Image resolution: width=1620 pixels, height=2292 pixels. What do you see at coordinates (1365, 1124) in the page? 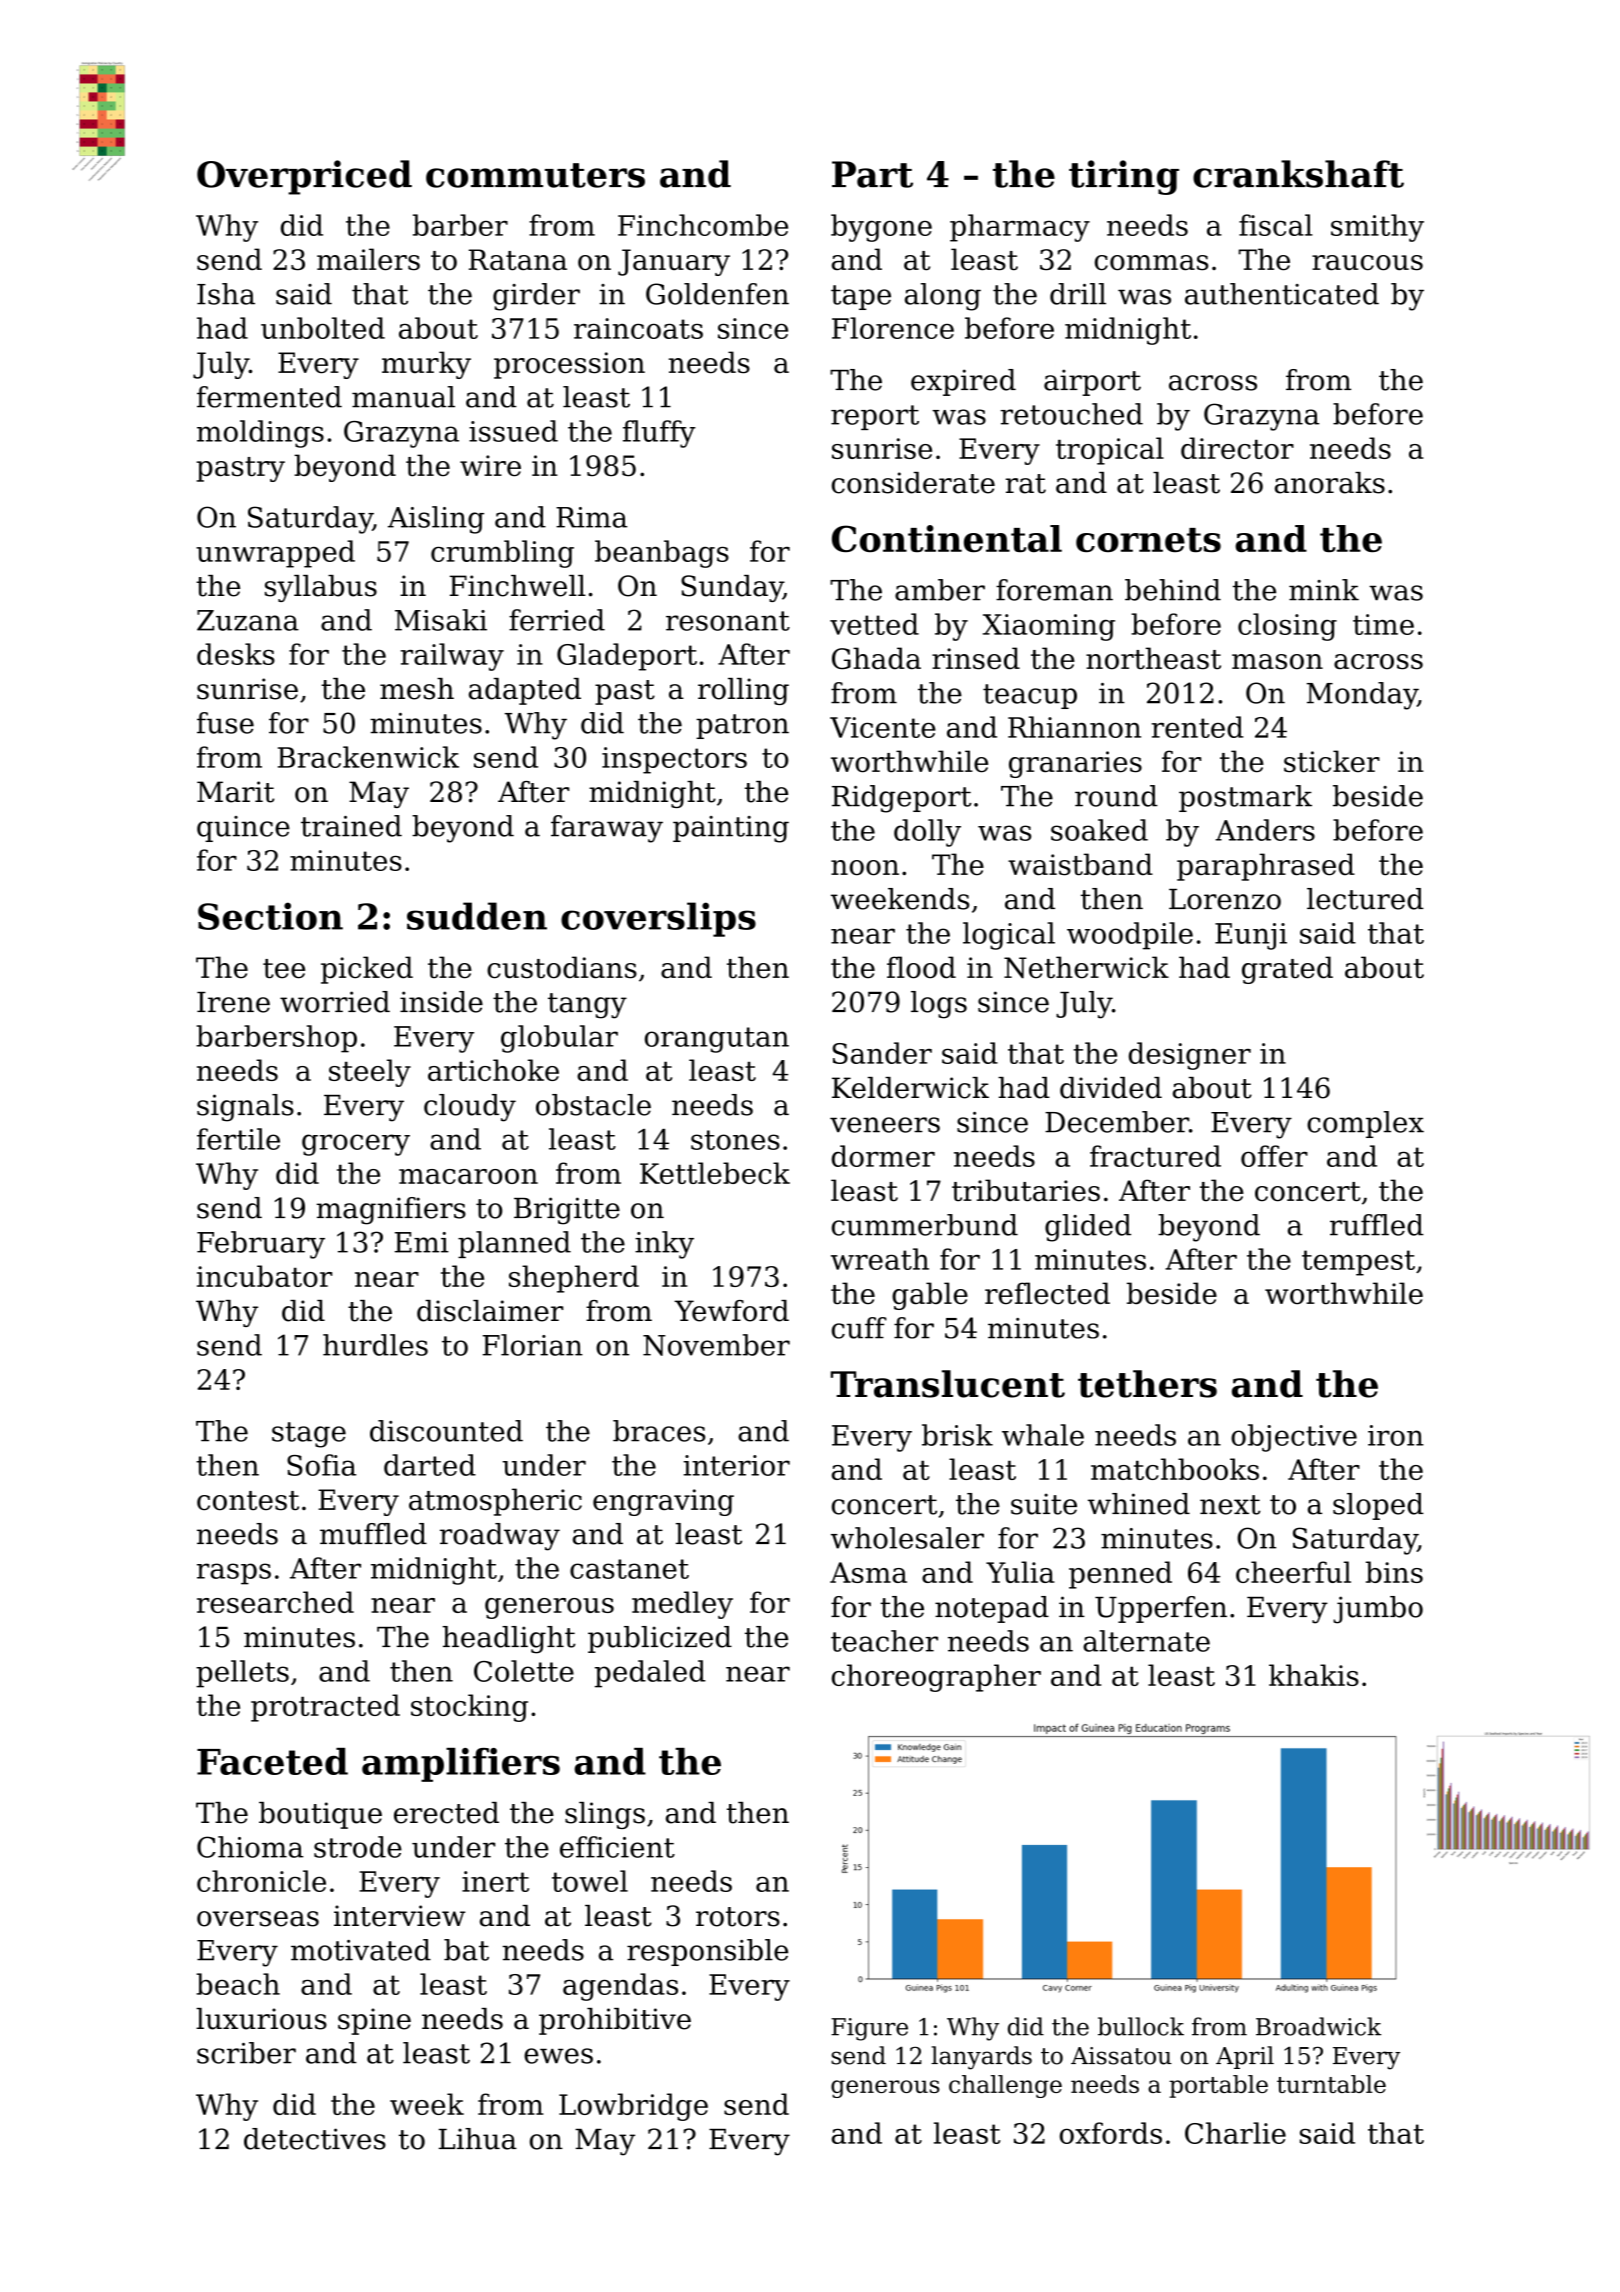
I see `complex` at bounding box center [1365, 1124].
